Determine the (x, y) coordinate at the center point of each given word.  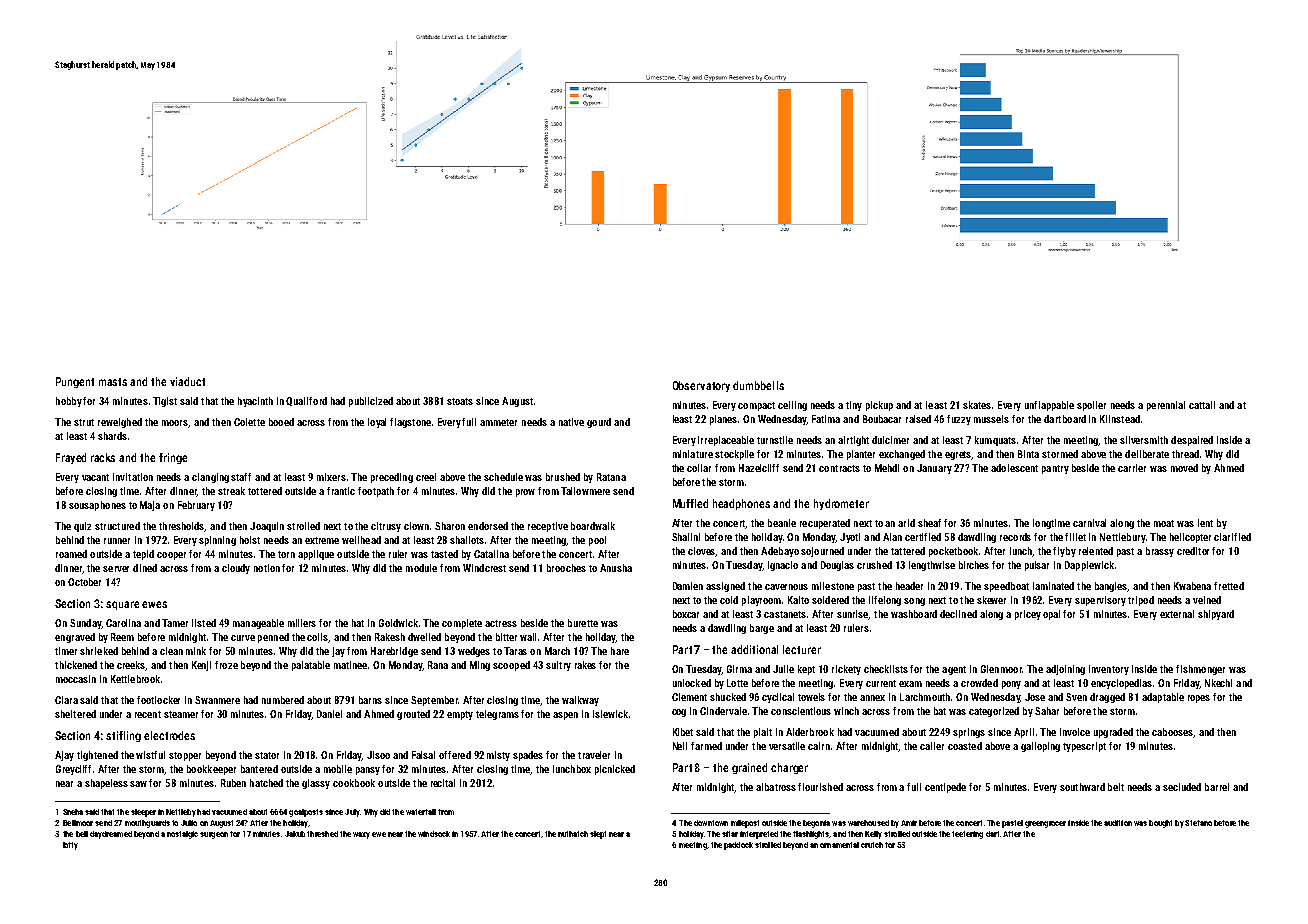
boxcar (686, 614)
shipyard (1216, 615)
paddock (738, 846)
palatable (311, 666)
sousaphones (97, 506)
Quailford (306, 401)
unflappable (1049, 406)
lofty (70, 846)
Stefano (1198, 823)
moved (1184, 468)
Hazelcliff (759, 468)
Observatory (701, 386)
